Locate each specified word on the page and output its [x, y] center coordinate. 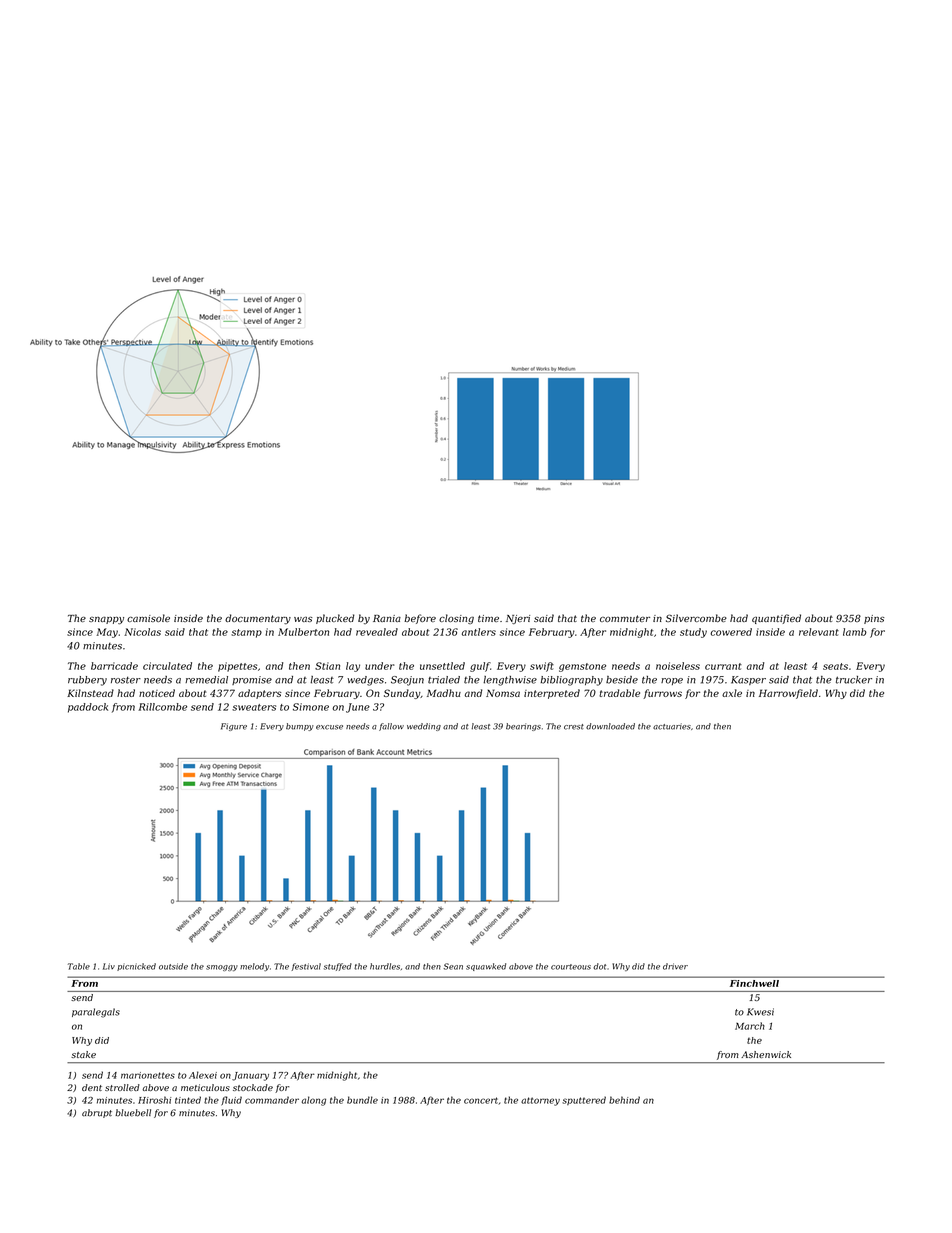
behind [624, 1100]
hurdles [385, 966]
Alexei [203, 1075]
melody [254, 967]
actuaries [672, 726]
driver [675, 966]
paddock [88, 708]
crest [574, 727]
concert [481, 1100]
